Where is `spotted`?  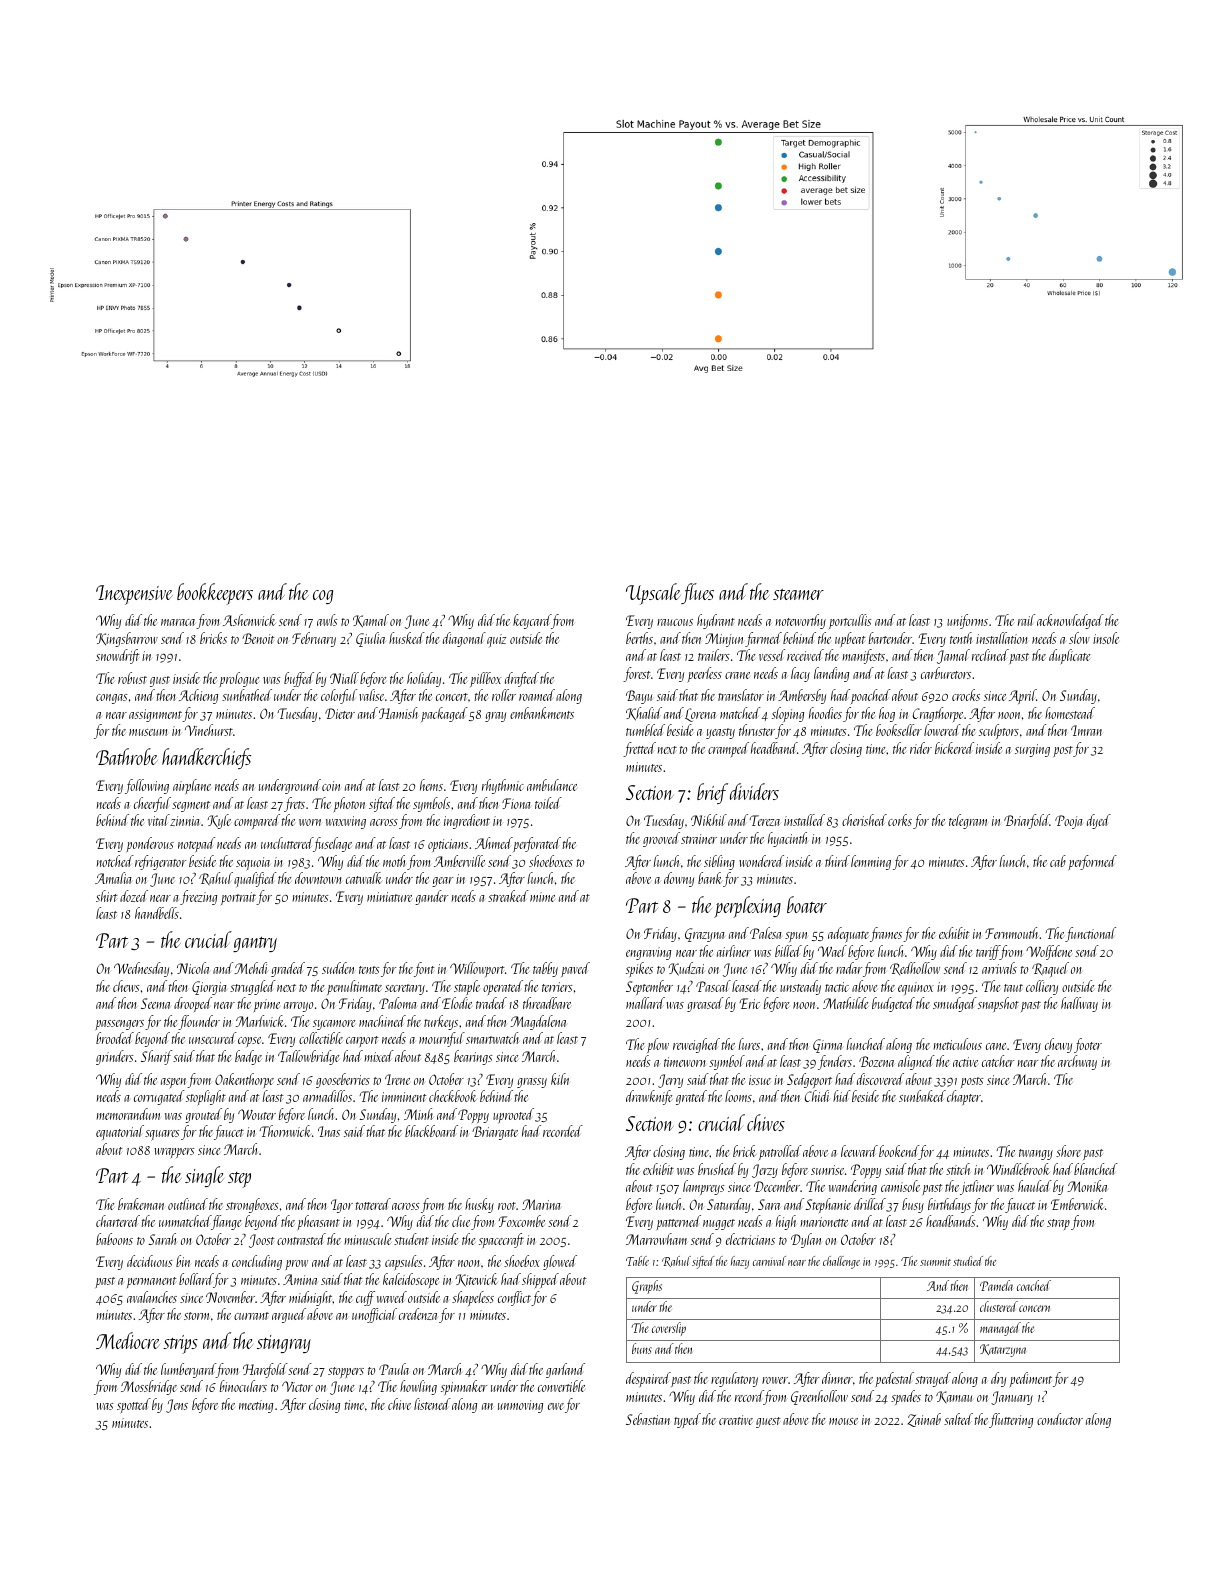 spotted is located at coordinates (134, 1405).
